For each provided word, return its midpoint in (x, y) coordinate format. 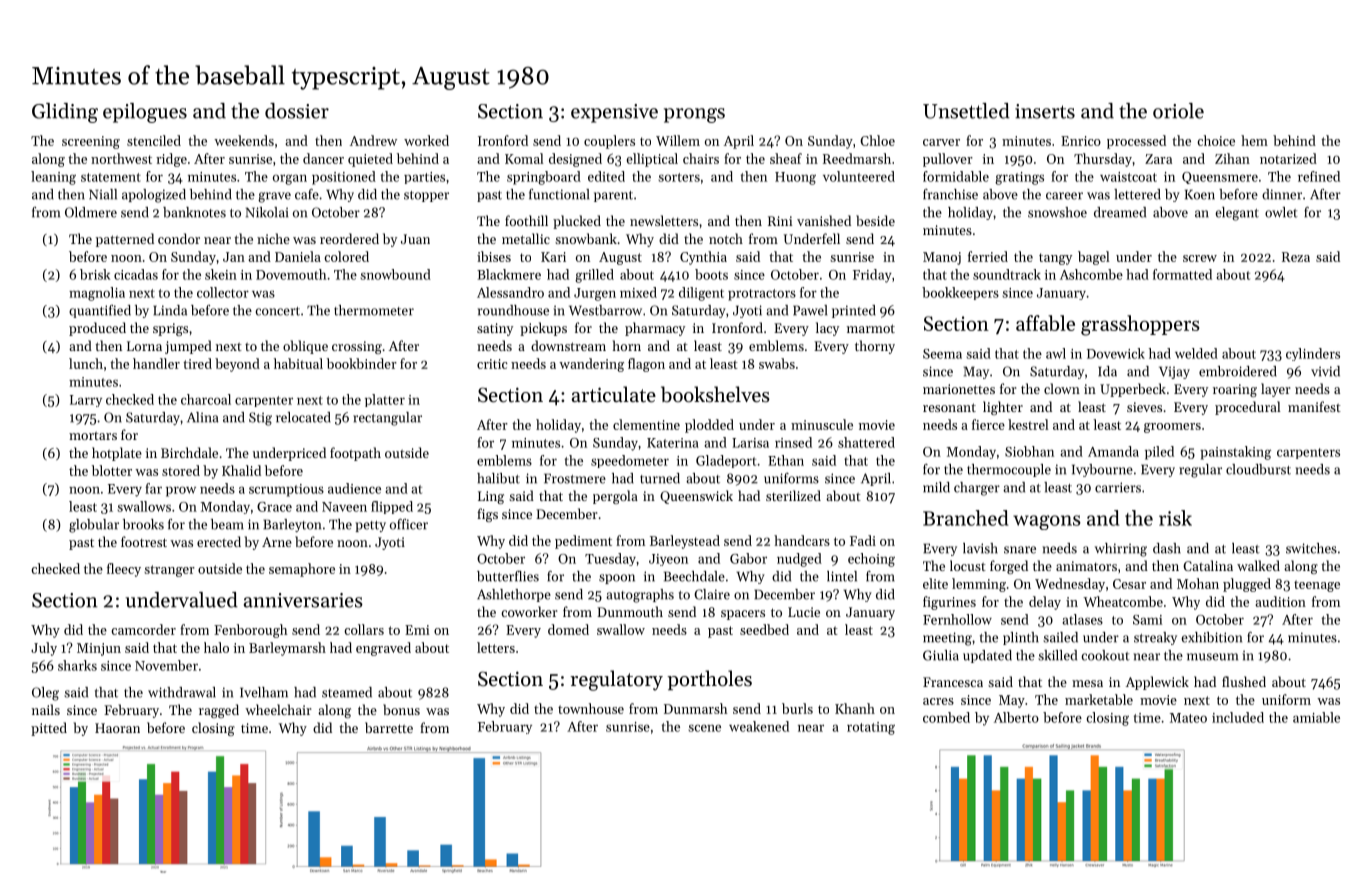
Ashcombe (1091, 274)
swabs (777, 363)
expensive (614, 113)
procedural (1248, 408)
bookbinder (362, 363)
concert (278, 311)
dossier (297, 111)
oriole (1178, 111)
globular (94, 526)
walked (1258, 565)
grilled (594, 276)
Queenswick (696, 497)
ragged (219, 711)
